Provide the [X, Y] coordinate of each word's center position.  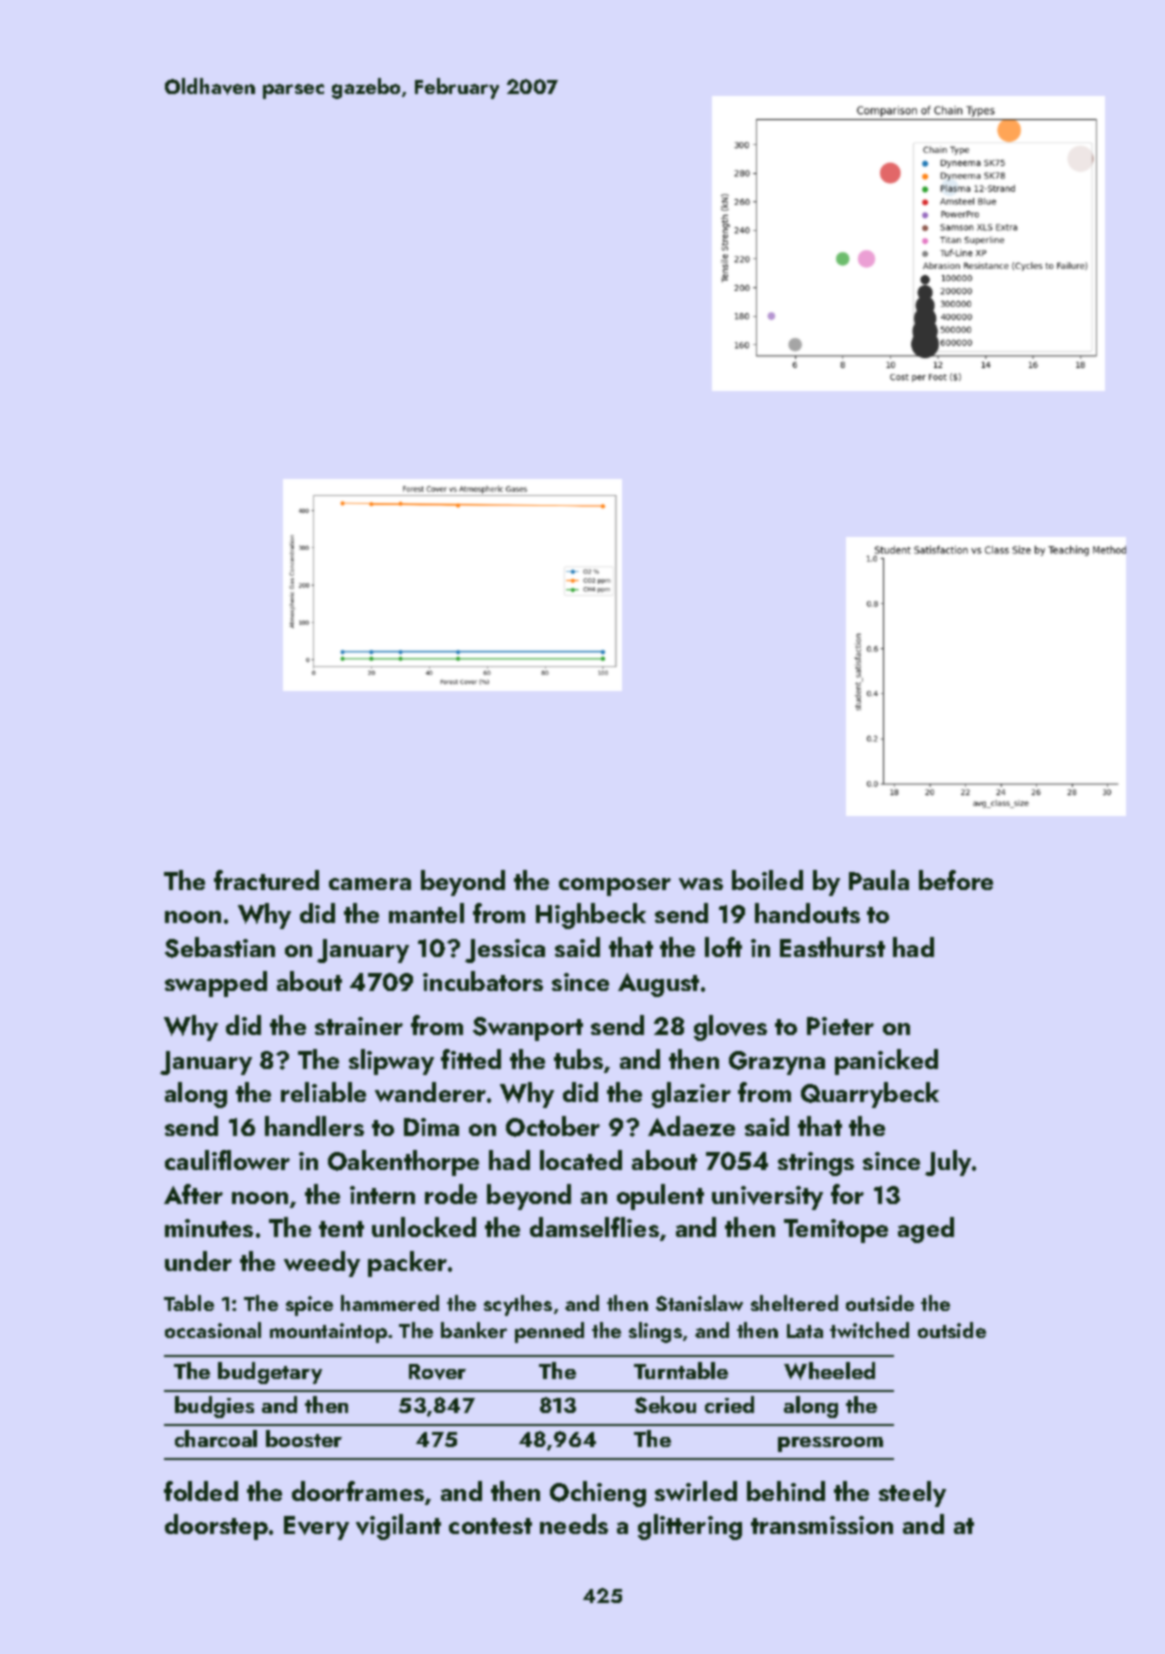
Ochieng [598, 1494]
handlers [314, 1126]
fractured [266, 880]
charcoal [216, 1438]
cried [729, 1404]
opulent [660, 1197]
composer [615, 887]
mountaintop [328, 1333]
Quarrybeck [870, 1095]
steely [912, 1494]
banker [474, 1330]
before [956, 880]
